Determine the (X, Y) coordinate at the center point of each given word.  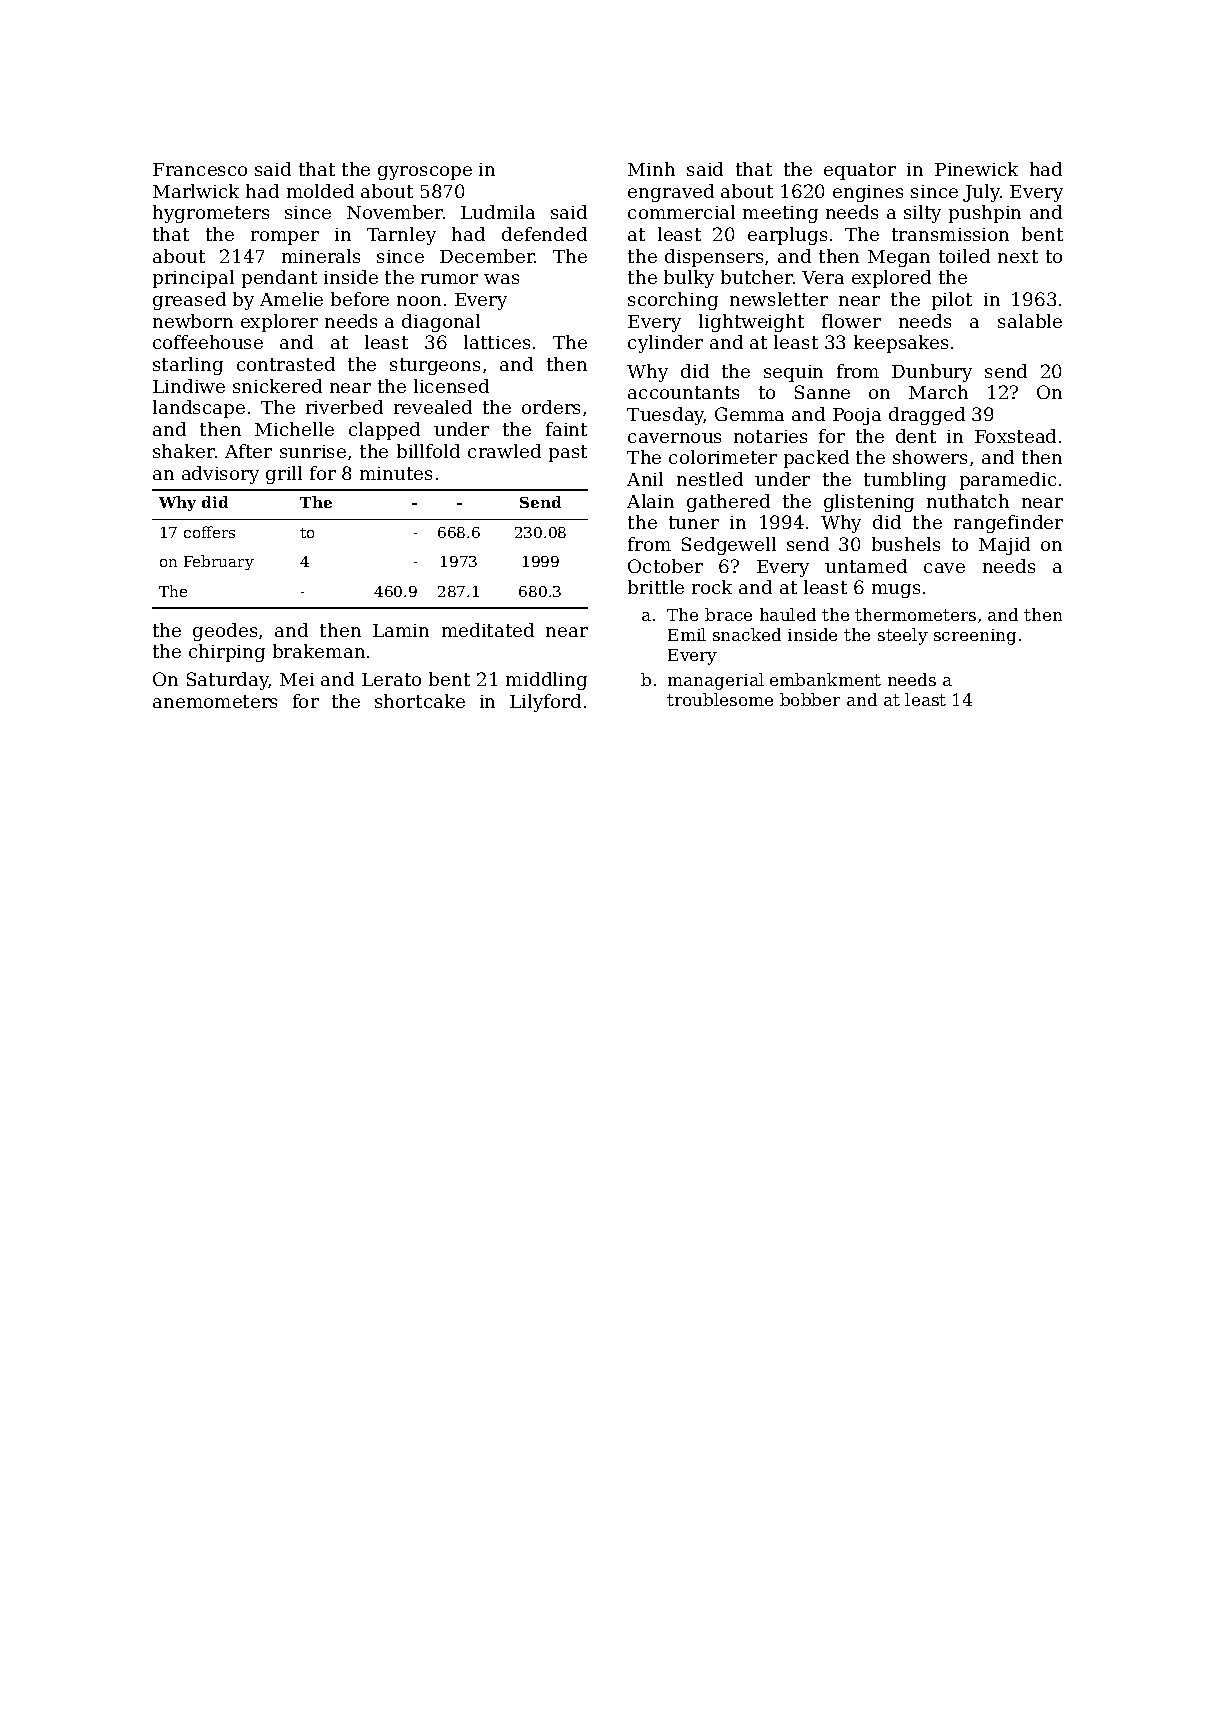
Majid (1004, 546)
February (219, 562)
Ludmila (498, 212)
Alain (650, 501)
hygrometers (211, 214)
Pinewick (976, 169)
